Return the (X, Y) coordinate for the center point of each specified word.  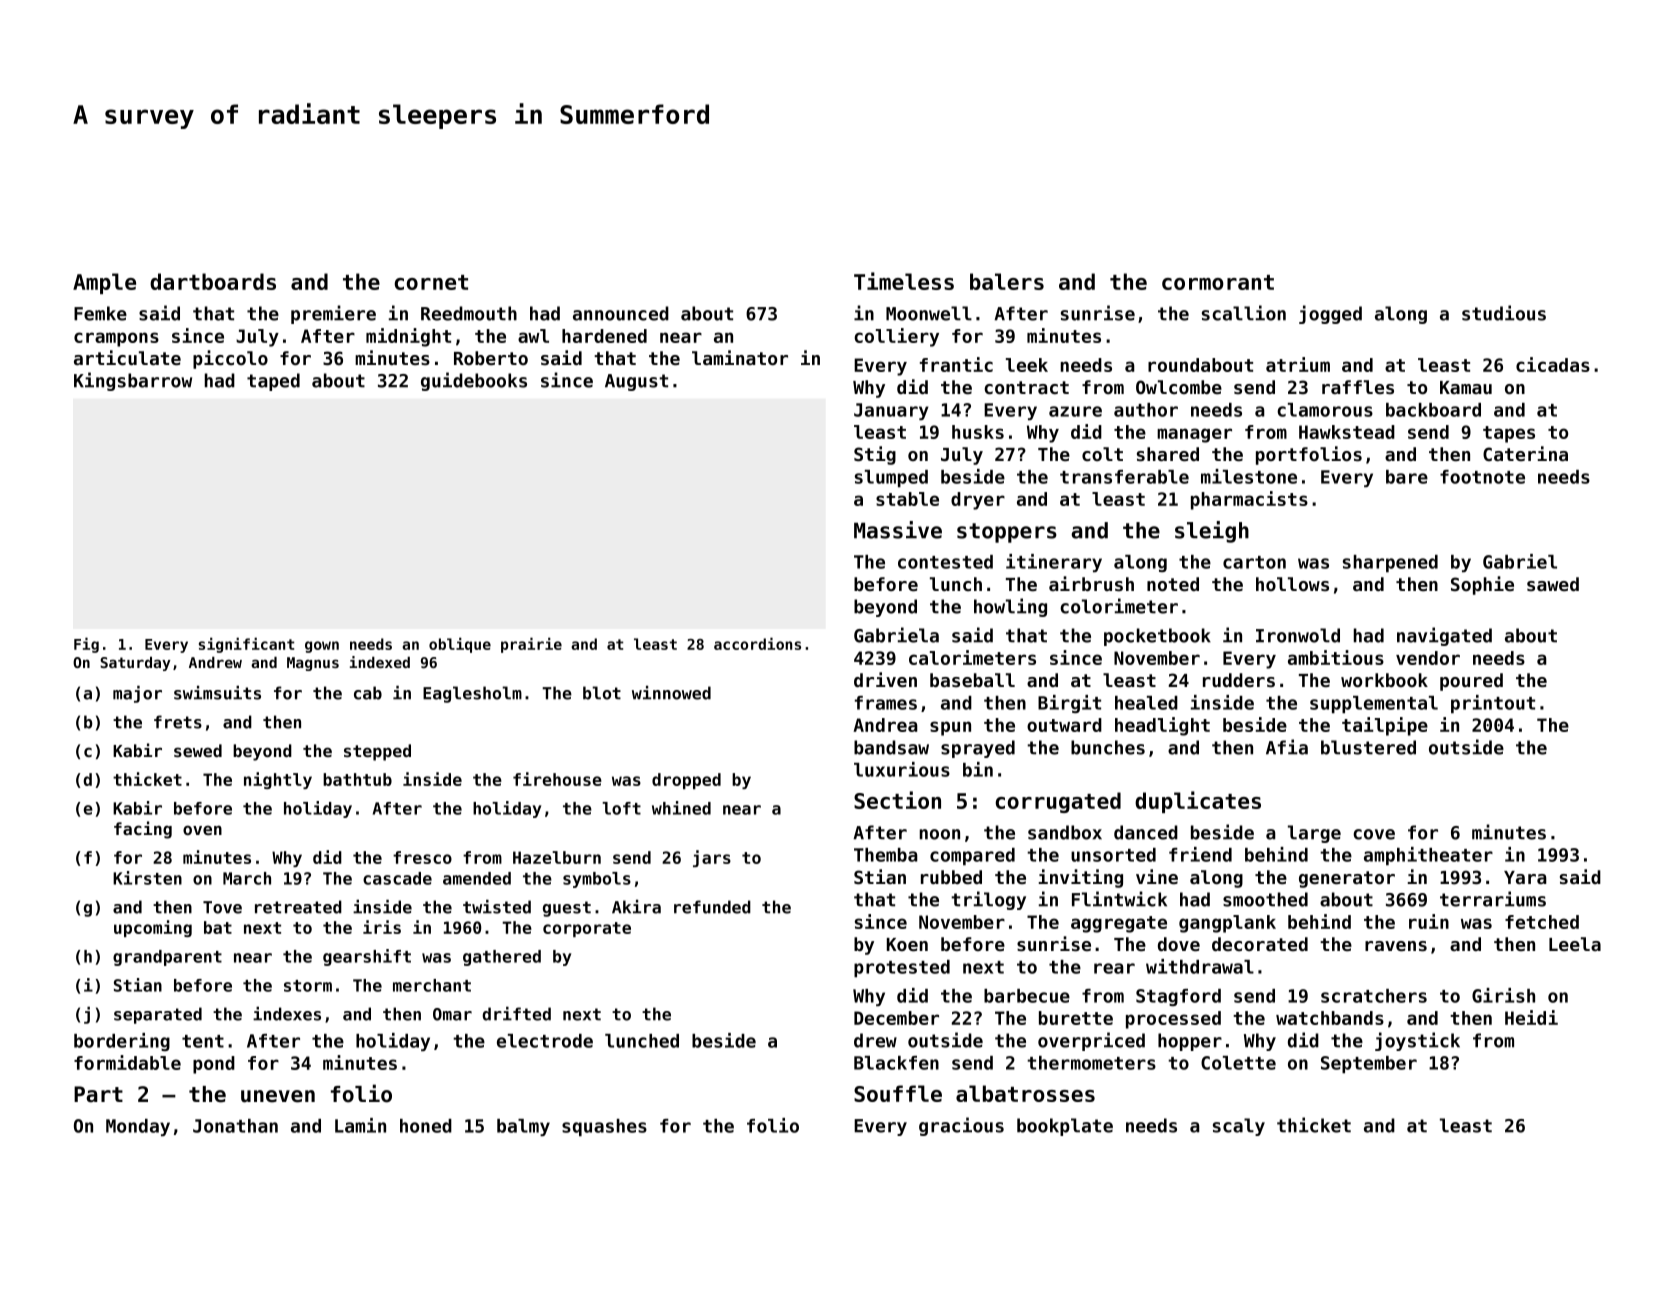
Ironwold (1298, 635)
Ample (104, 283)
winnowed (671, 693)
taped (273, 382)
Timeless (904, 281)
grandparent (167, 958)
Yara (1525, 877)
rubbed (951, 877)
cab (368, 693)
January (891, 411)
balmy (523, 1127)
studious (1504, 313)
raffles (1358, 387)
